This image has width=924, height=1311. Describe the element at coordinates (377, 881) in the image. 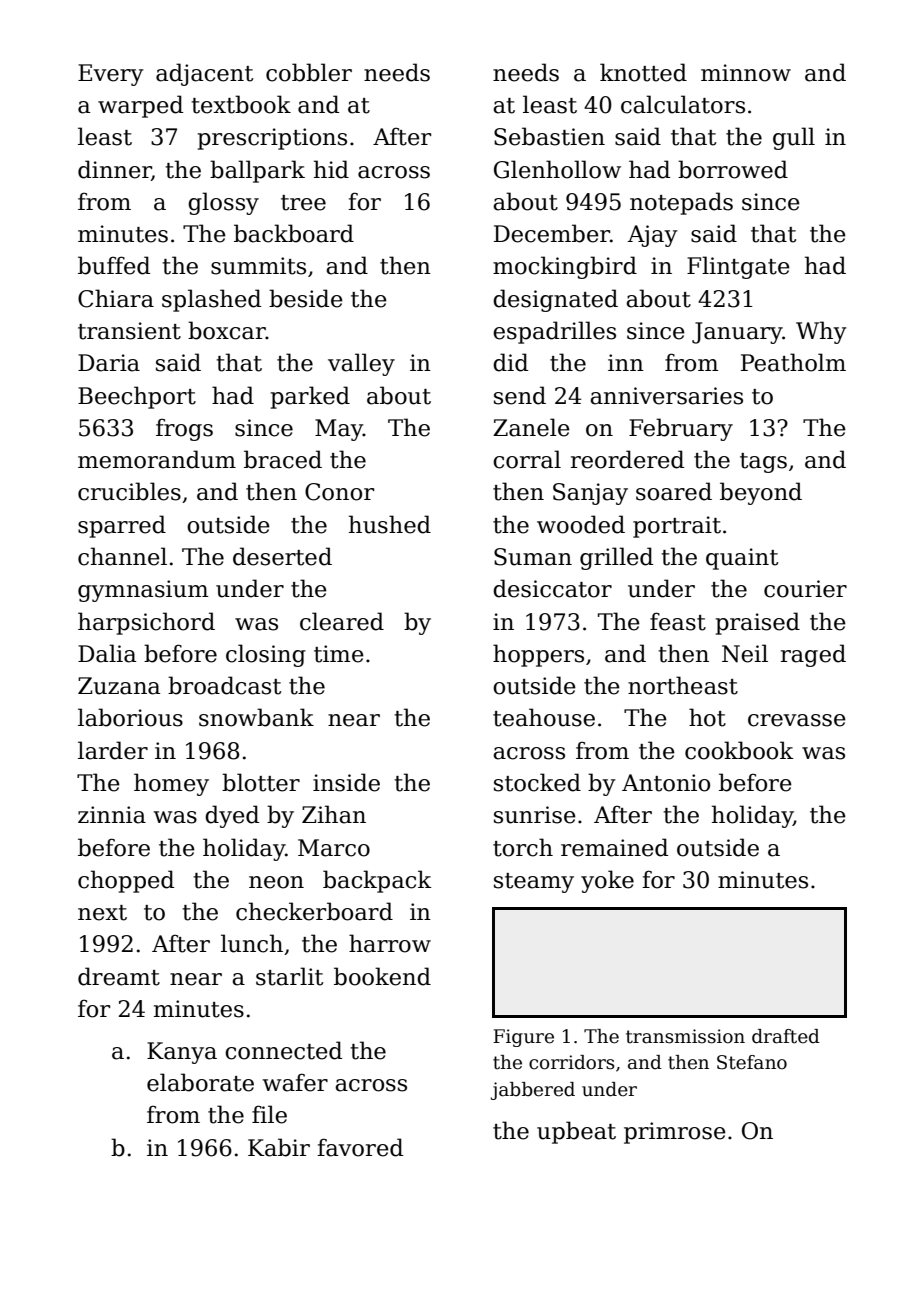

I see `backpack` at that location.
